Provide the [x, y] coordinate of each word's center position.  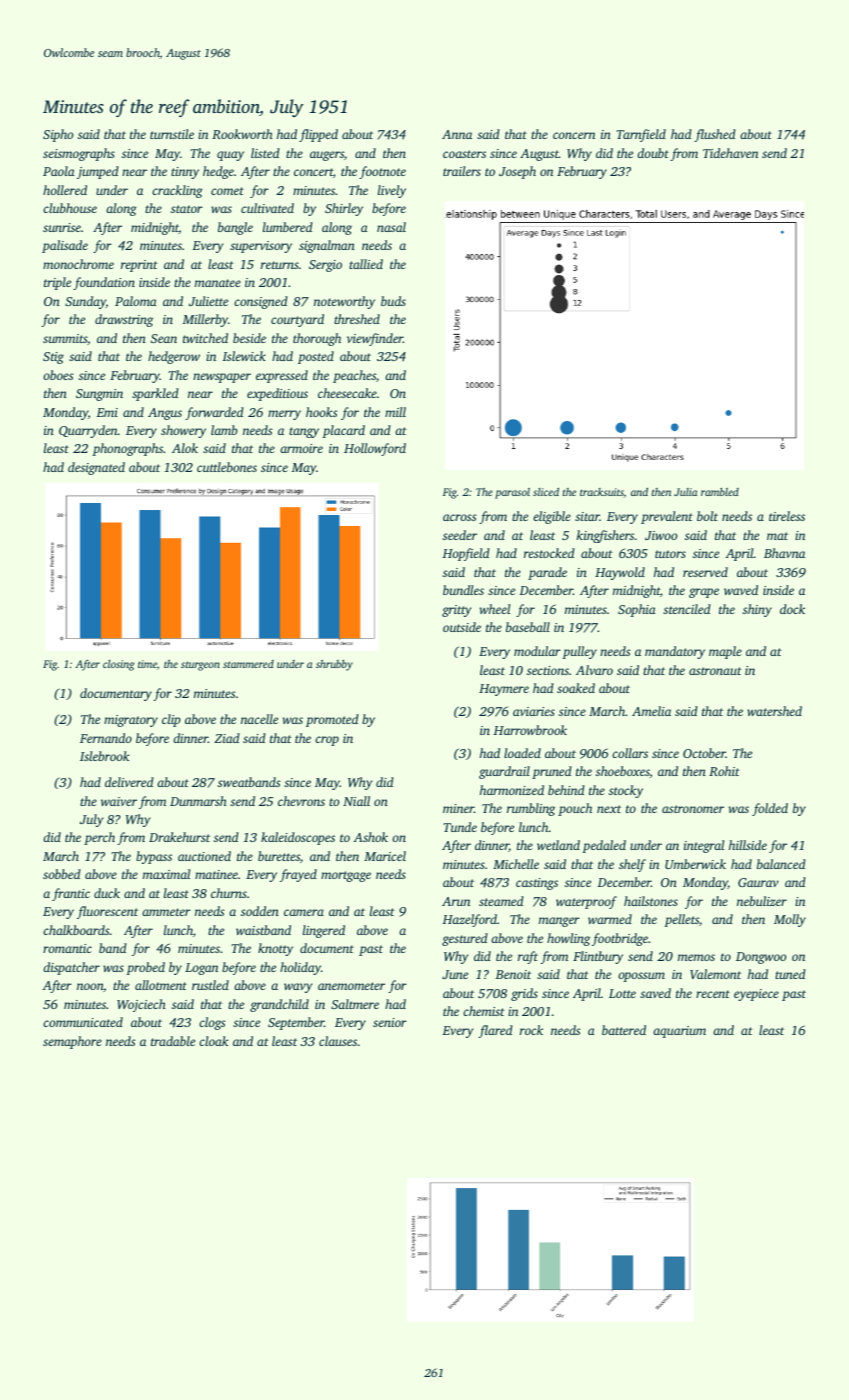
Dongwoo [761, 958]
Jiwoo [661, 535]
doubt [653, 153]
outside [462, 627]
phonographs [127, 449]
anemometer [351, 986]
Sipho [58, 135]
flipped [318, 135]
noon [90, 986]
